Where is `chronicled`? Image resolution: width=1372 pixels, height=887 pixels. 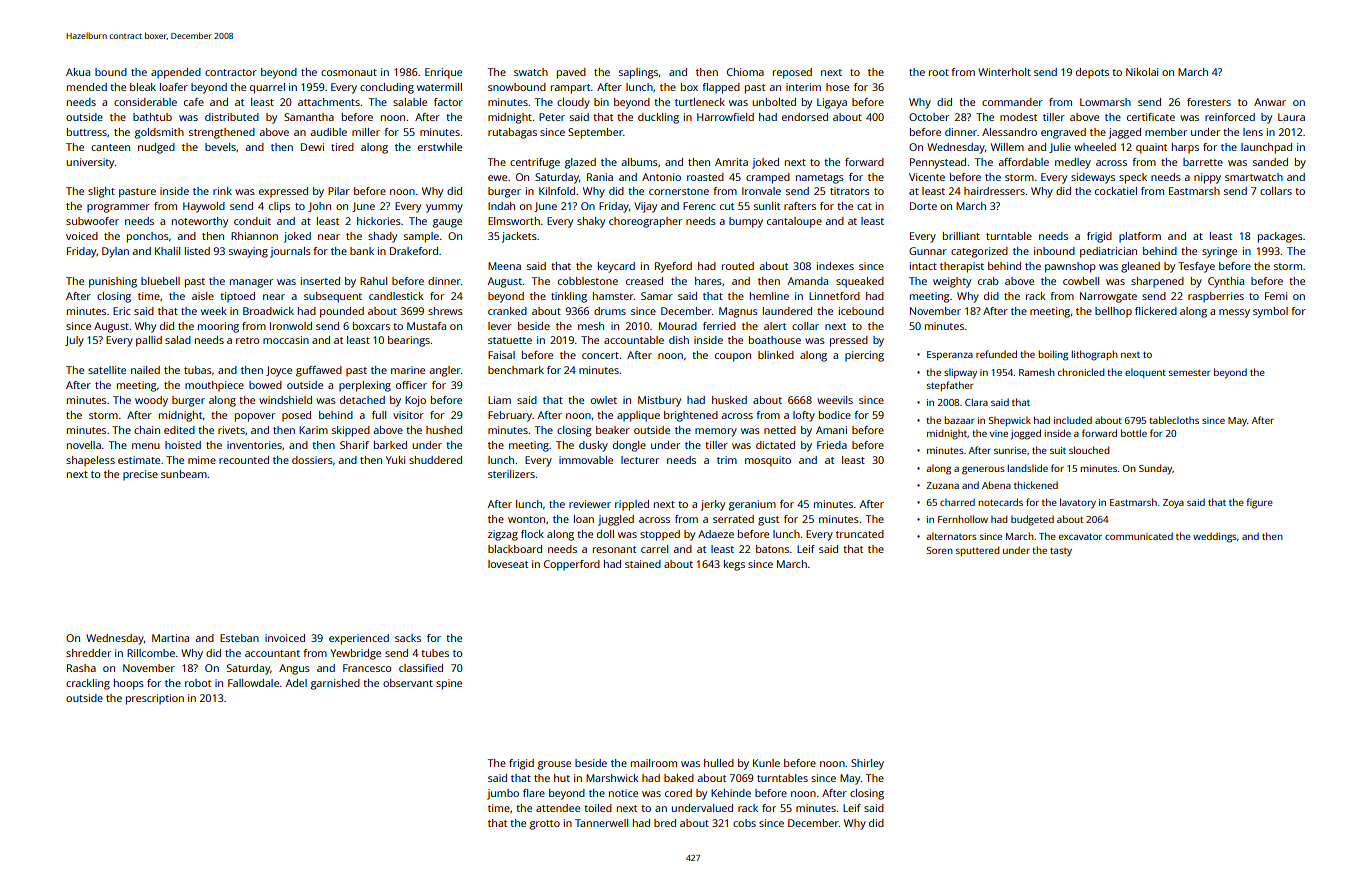
chronicled is located at coordinates (1081, 372).
